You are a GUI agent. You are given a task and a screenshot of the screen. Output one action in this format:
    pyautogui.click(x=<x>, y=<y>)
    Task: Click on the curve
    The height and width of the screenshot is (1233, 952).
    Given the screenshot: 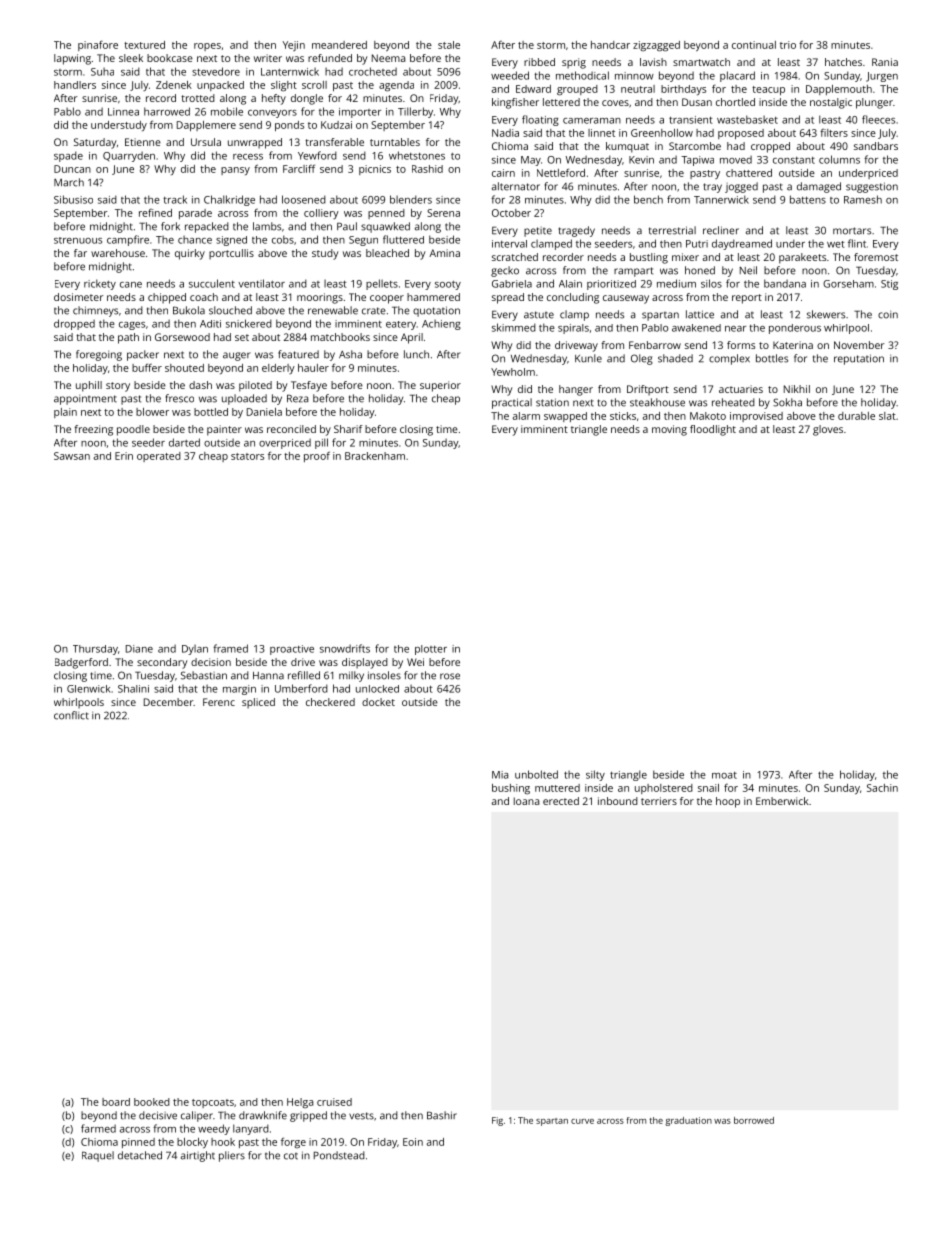 What is the action you would take?
    pyautogui.click(x=582, y=1121)
